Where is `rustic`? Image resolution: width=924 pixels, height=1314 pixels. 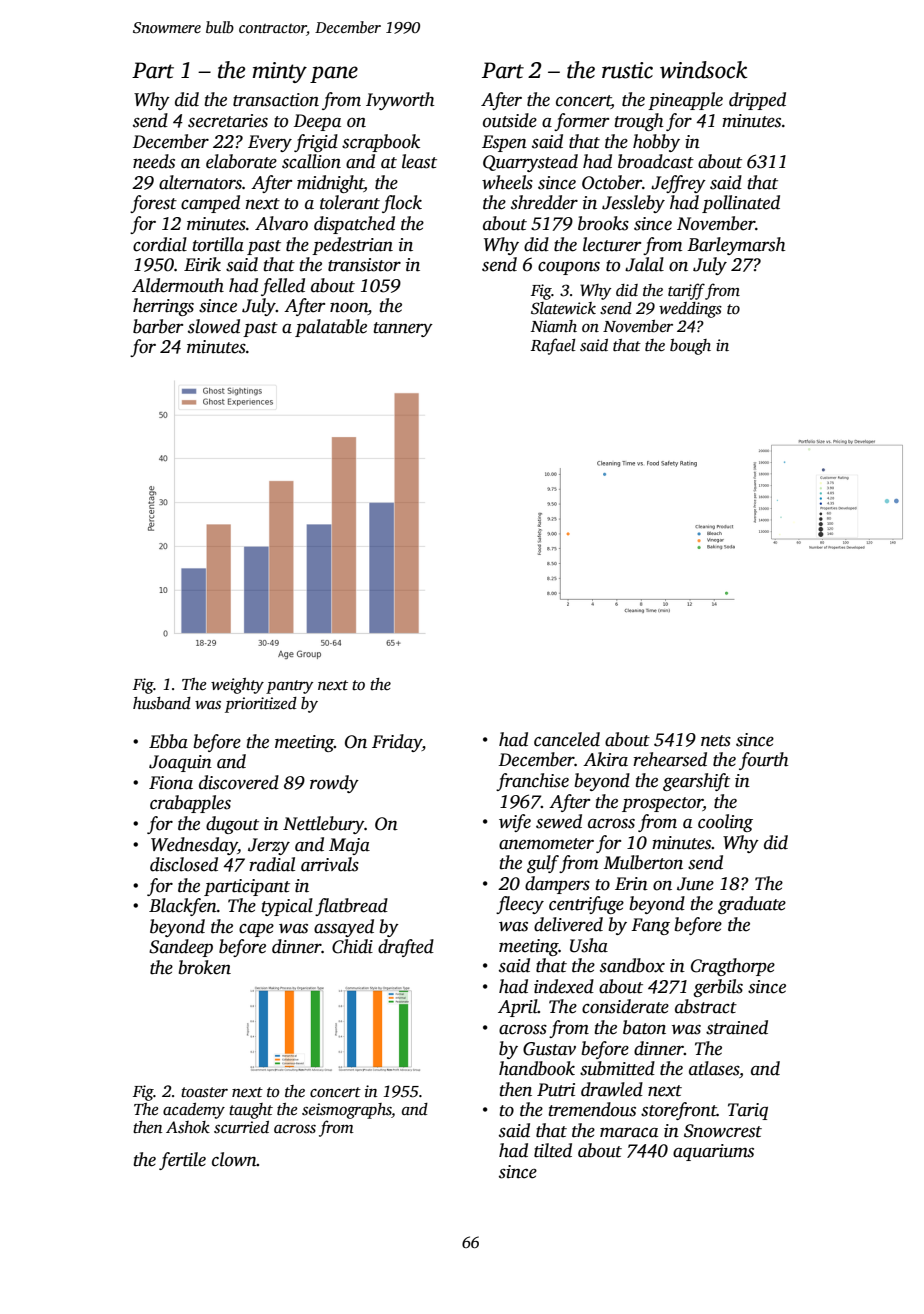
rustic is located at coordinates (627, 70).
